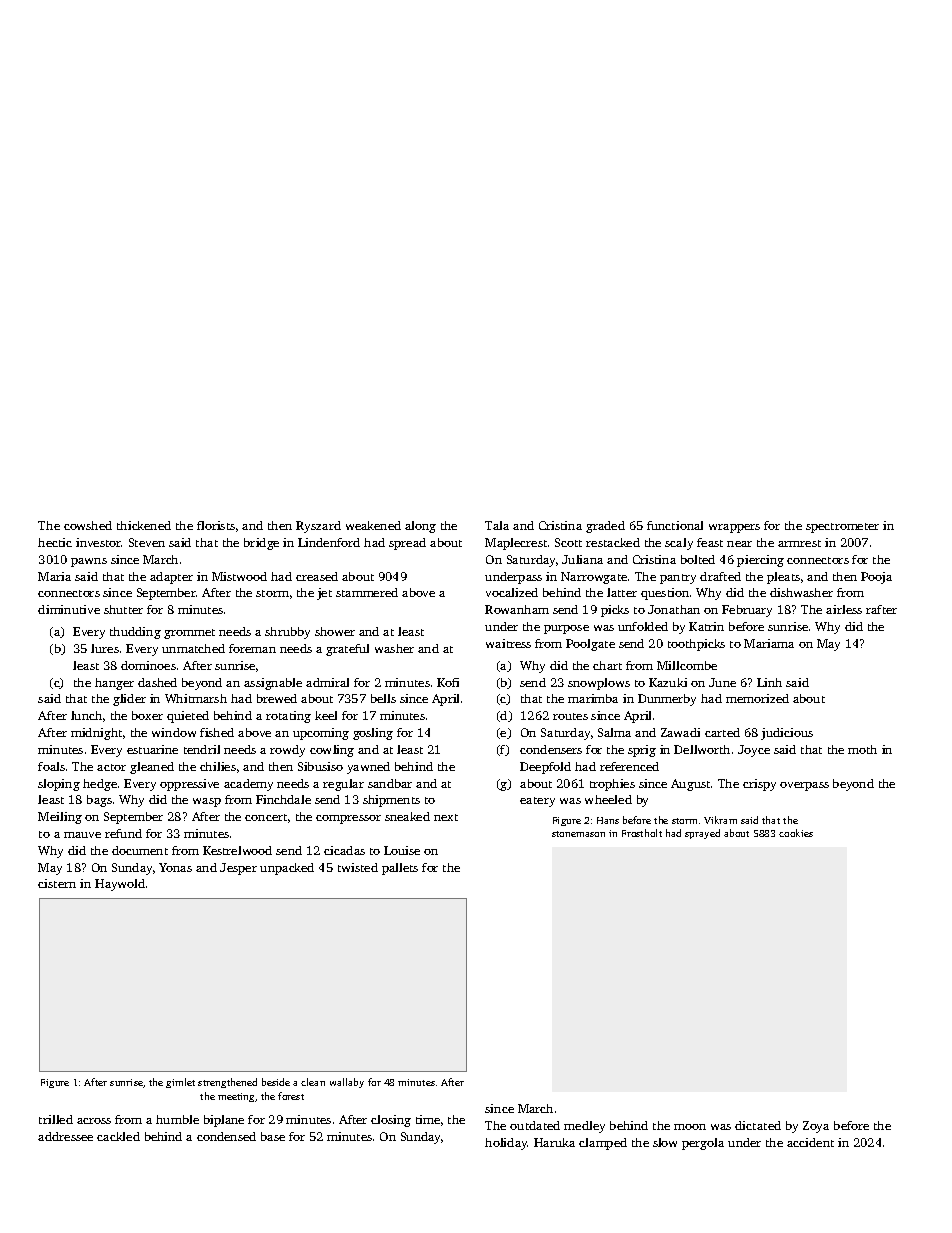 The image size is (952, 1233). I want to click on trilled, so click(56, 1119).
